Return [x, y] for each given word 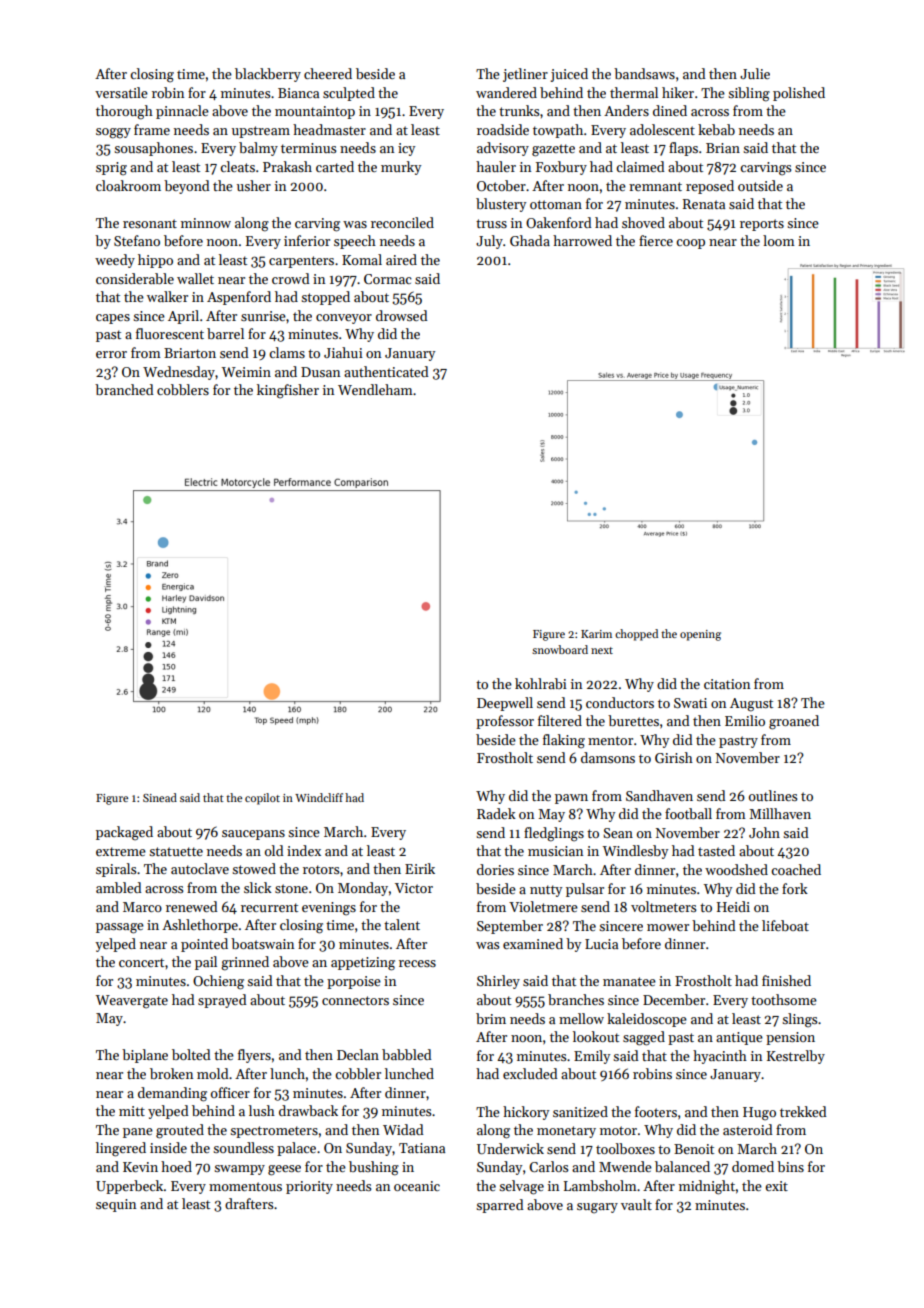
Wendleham [375, 389]
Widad [403, 1129]
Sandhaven [659, 795]
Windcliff [319, 797]
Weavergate [132, 1002]
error [111, 354]
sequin [116, 1205]
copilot [262, 799]
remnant [655, 186]
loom [779, 240]
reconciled [402, 222]
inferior [307, 240]
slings [799, 1020]
